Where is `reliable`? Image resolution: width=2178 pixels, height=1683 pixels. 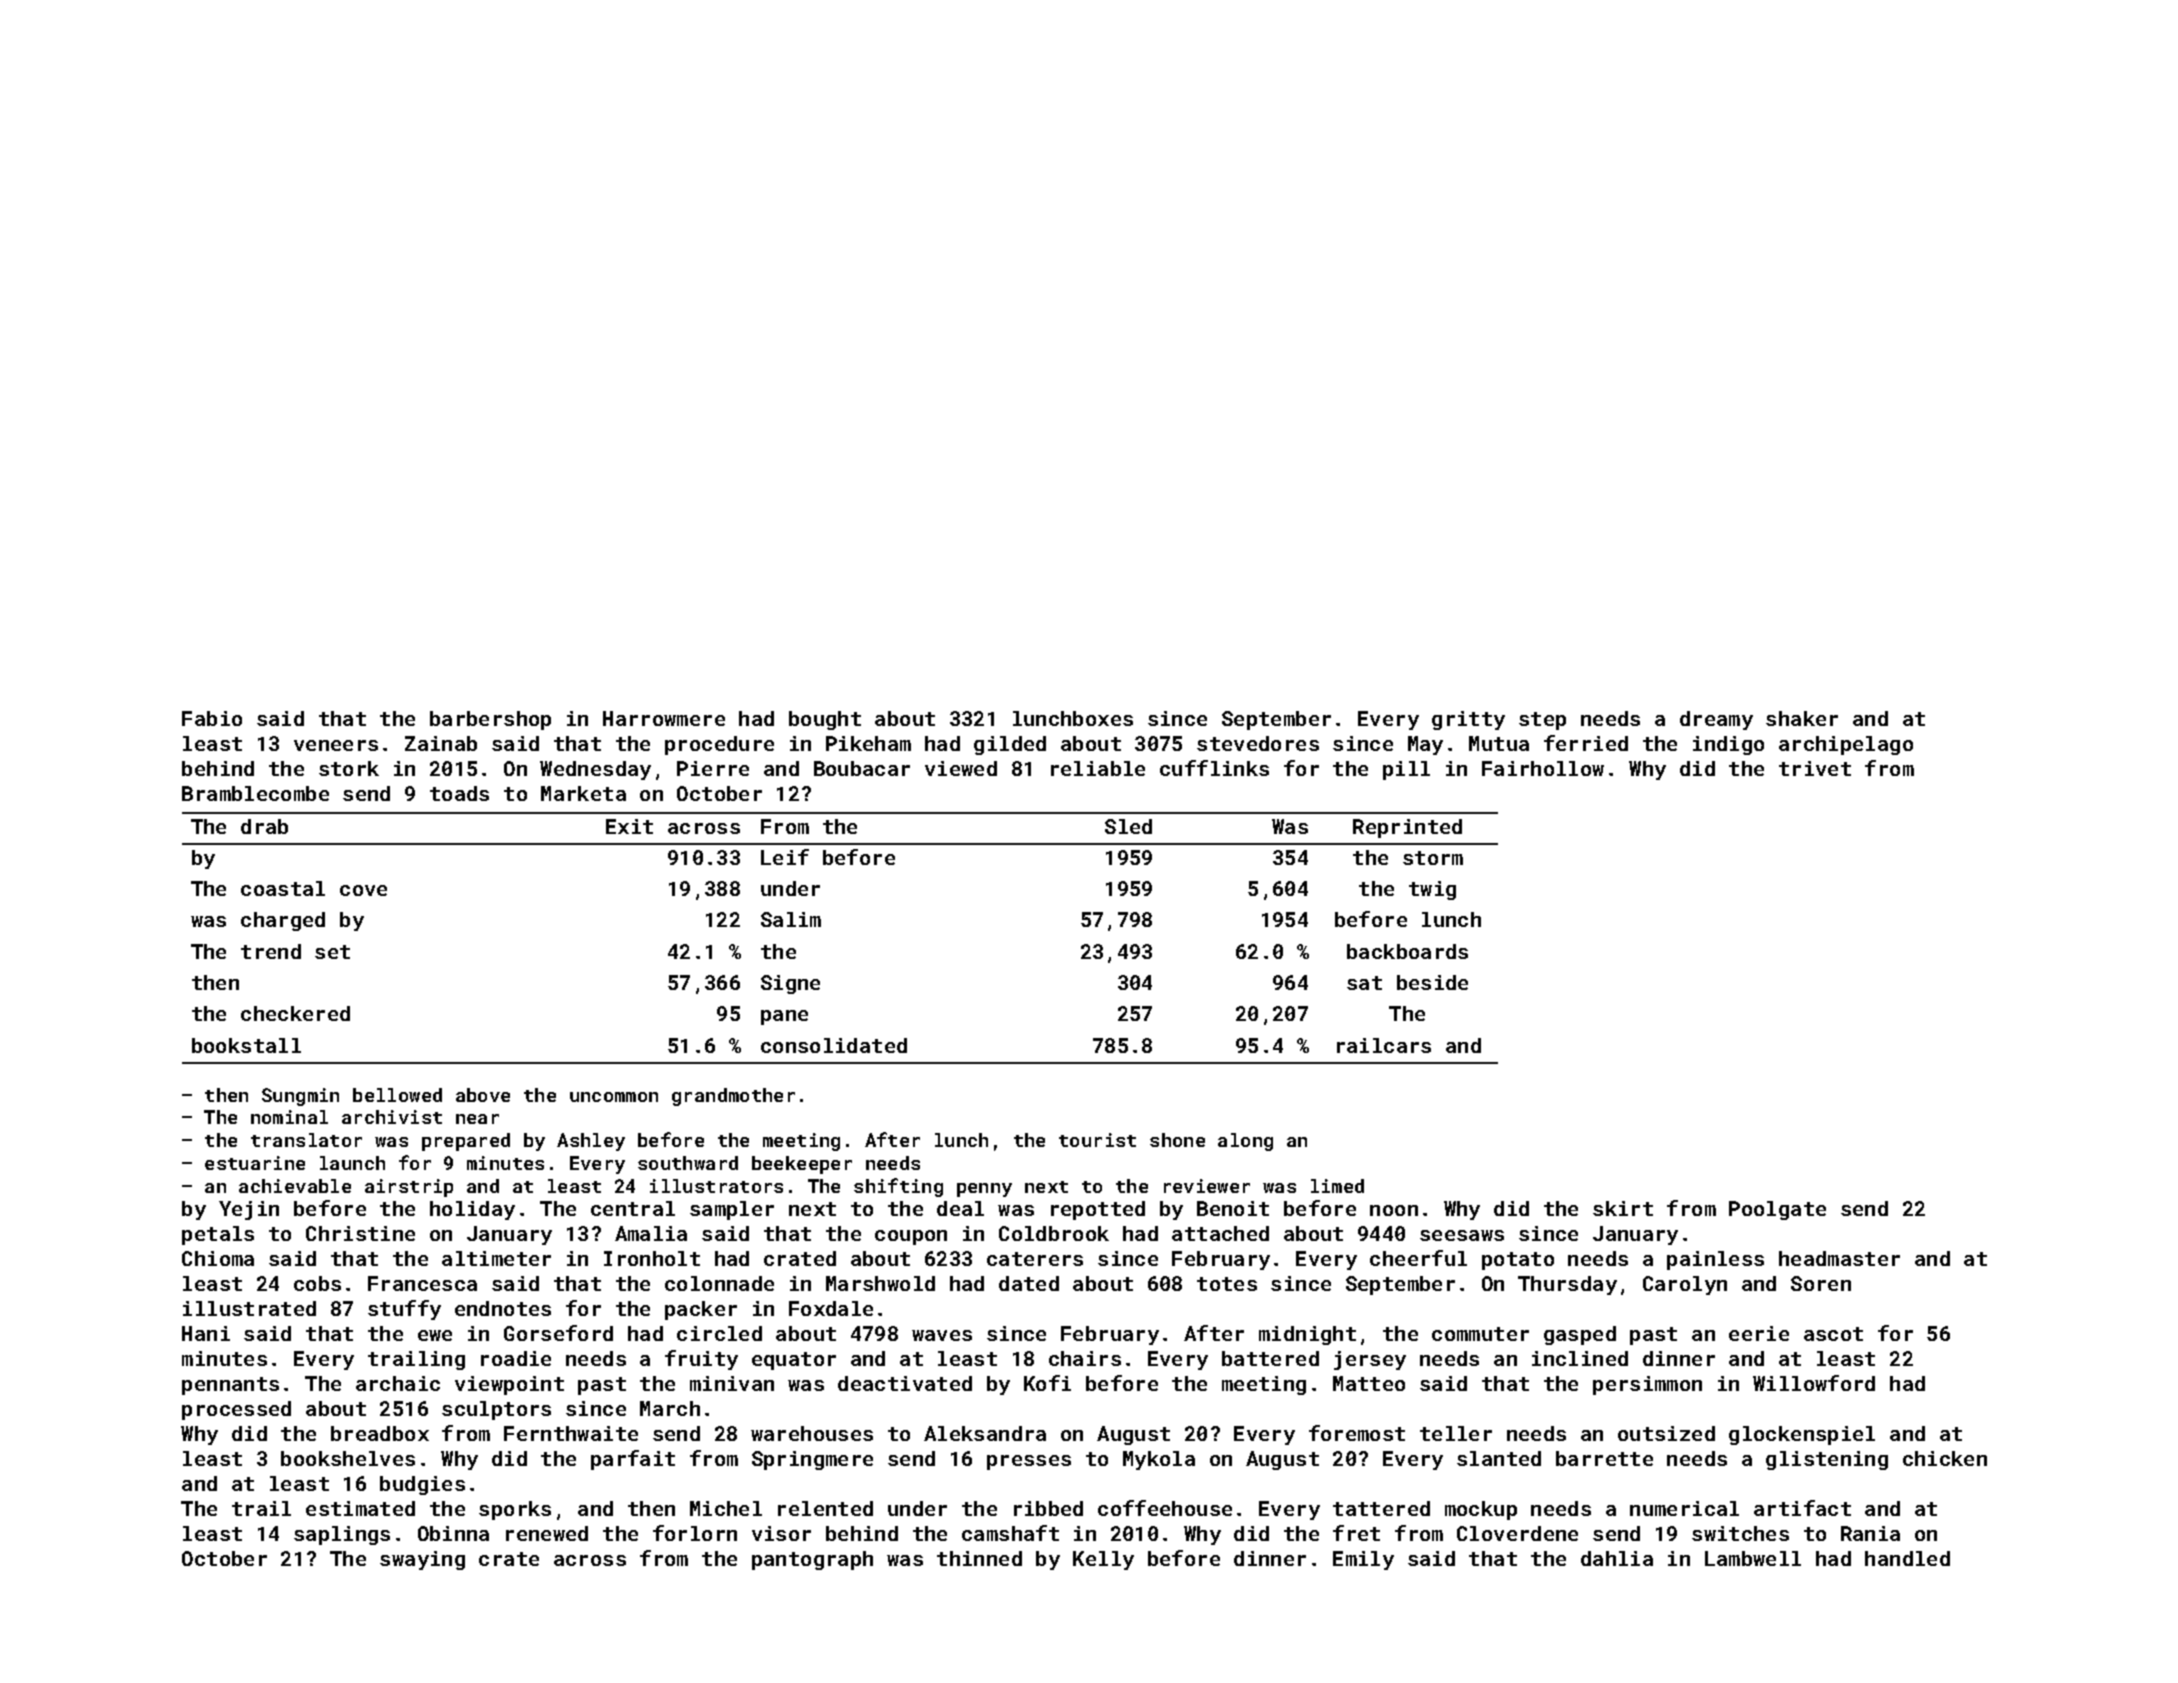
reliable is located at coordinates (1098, 768).
